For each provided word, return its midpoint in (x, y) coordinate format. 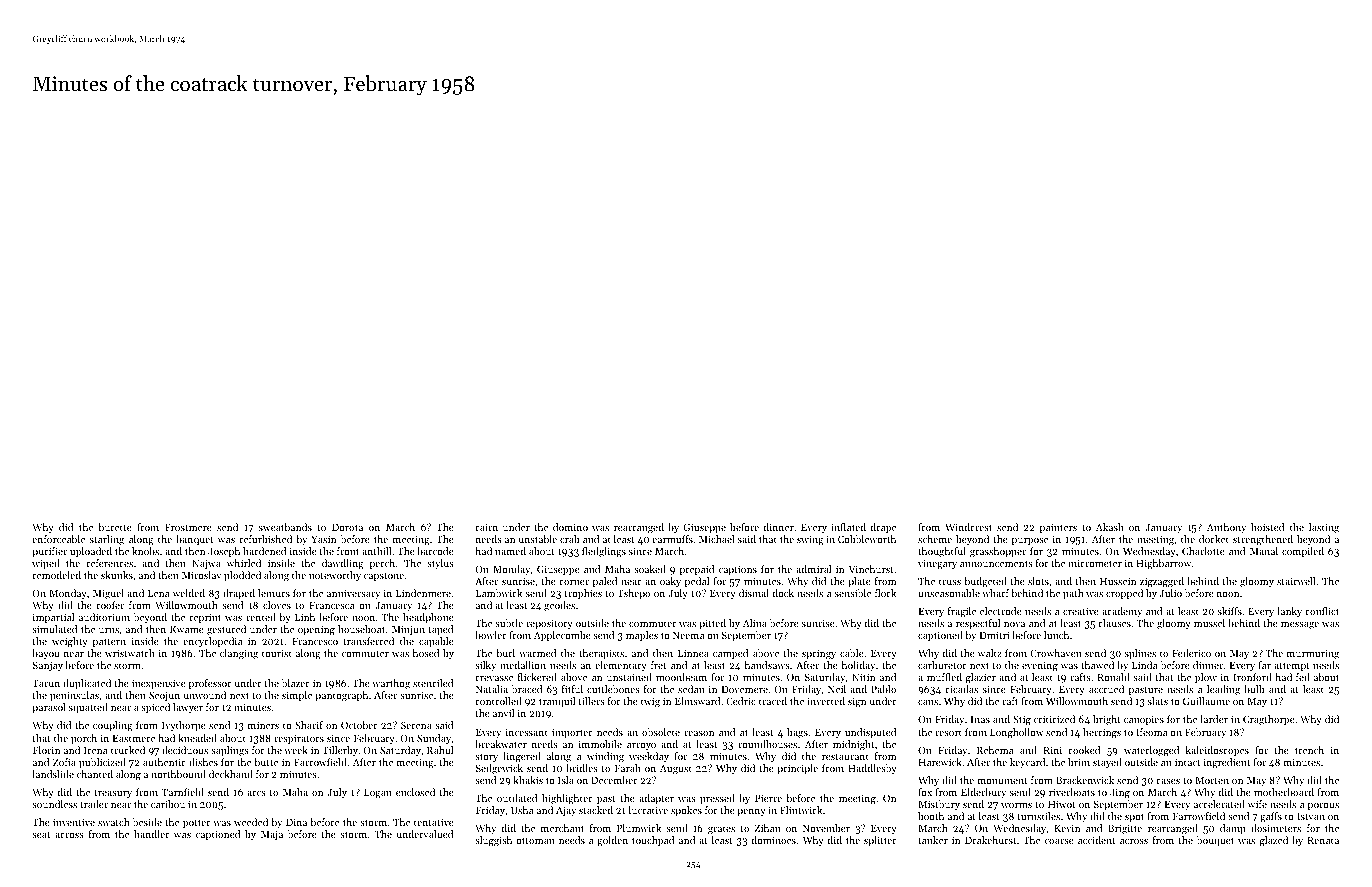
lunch (1056, 635)
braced (527, 689)
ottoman (535, 841)
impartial (53, 618)
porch (84, 739)
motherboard (1284, 792)
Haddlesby (872, 769)
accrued (1106, 689)
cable (852, 653)
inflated (848, 527)
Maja (272, 835)
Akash (1110, 527)
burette (115, 527)
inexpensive (159, 684)
